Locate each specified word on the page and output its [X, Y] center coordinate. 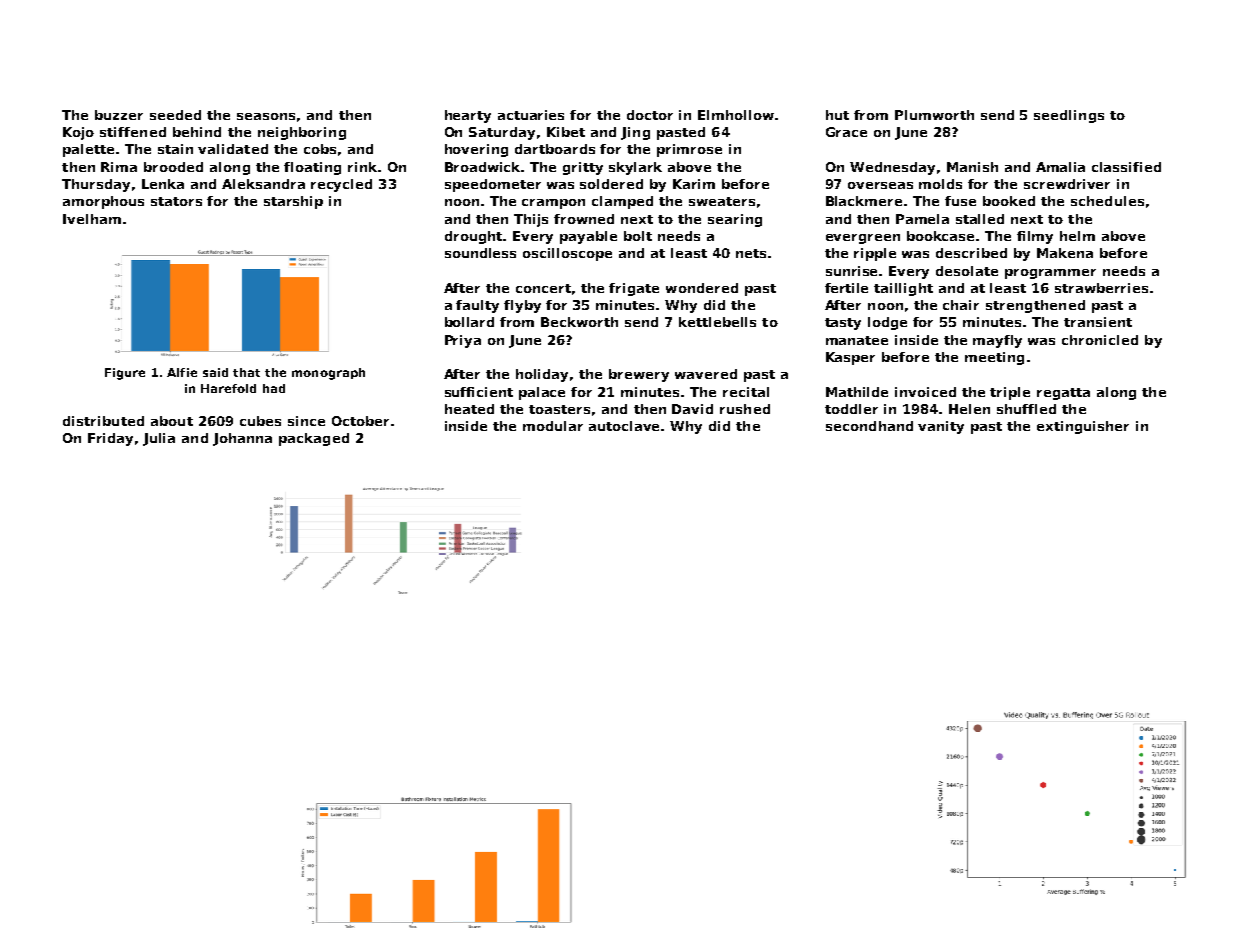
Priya [463, 341]
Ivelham [92, 219]
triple [1010, 393]
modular [553, 426]
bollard [469, 322]
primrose [689, 150]
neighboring [302, 133]
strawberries [1101, 288]
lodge [887, 323]
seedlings [1069, 116]
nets [751, 253]
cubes [260, 421]
